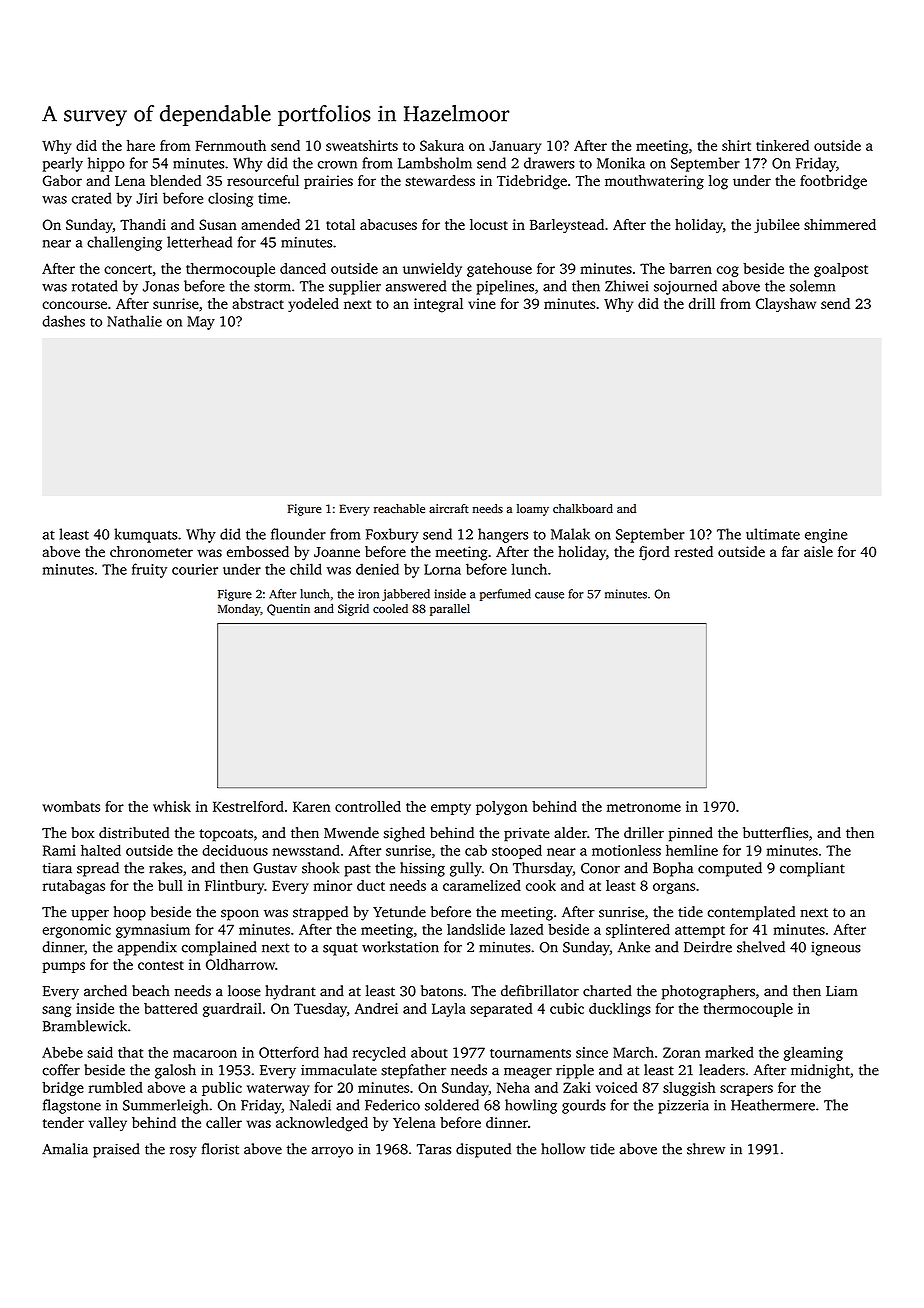  I want to click on Monday, so click(239, 610).
